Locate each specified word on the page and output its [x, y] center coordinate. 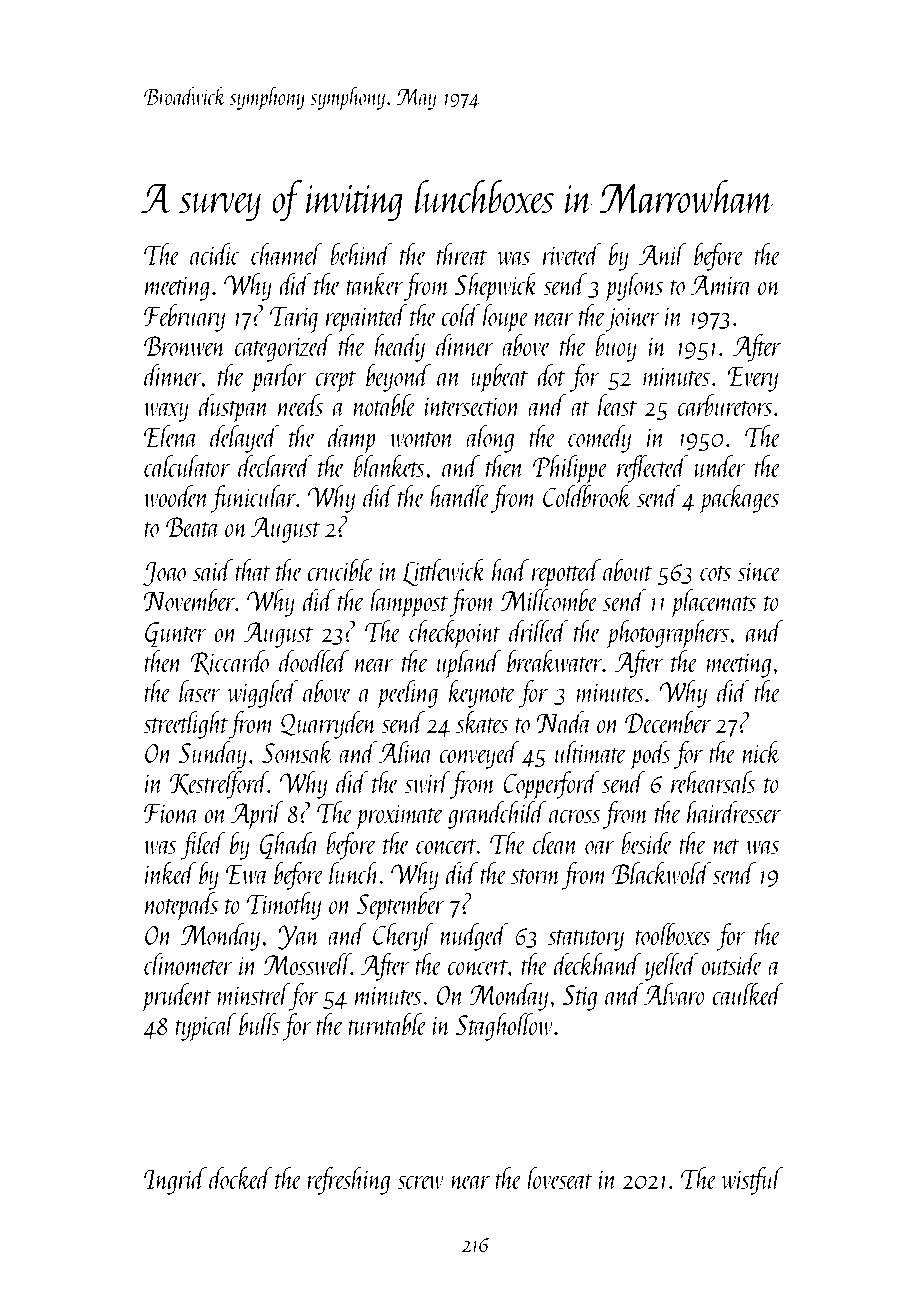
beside [647, 843]
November [189, 600]
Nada [564, 722]
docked [241, 1178]
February [184, 318]
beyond [398, 378]
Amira [721, 285]
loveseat [560, 1178]
